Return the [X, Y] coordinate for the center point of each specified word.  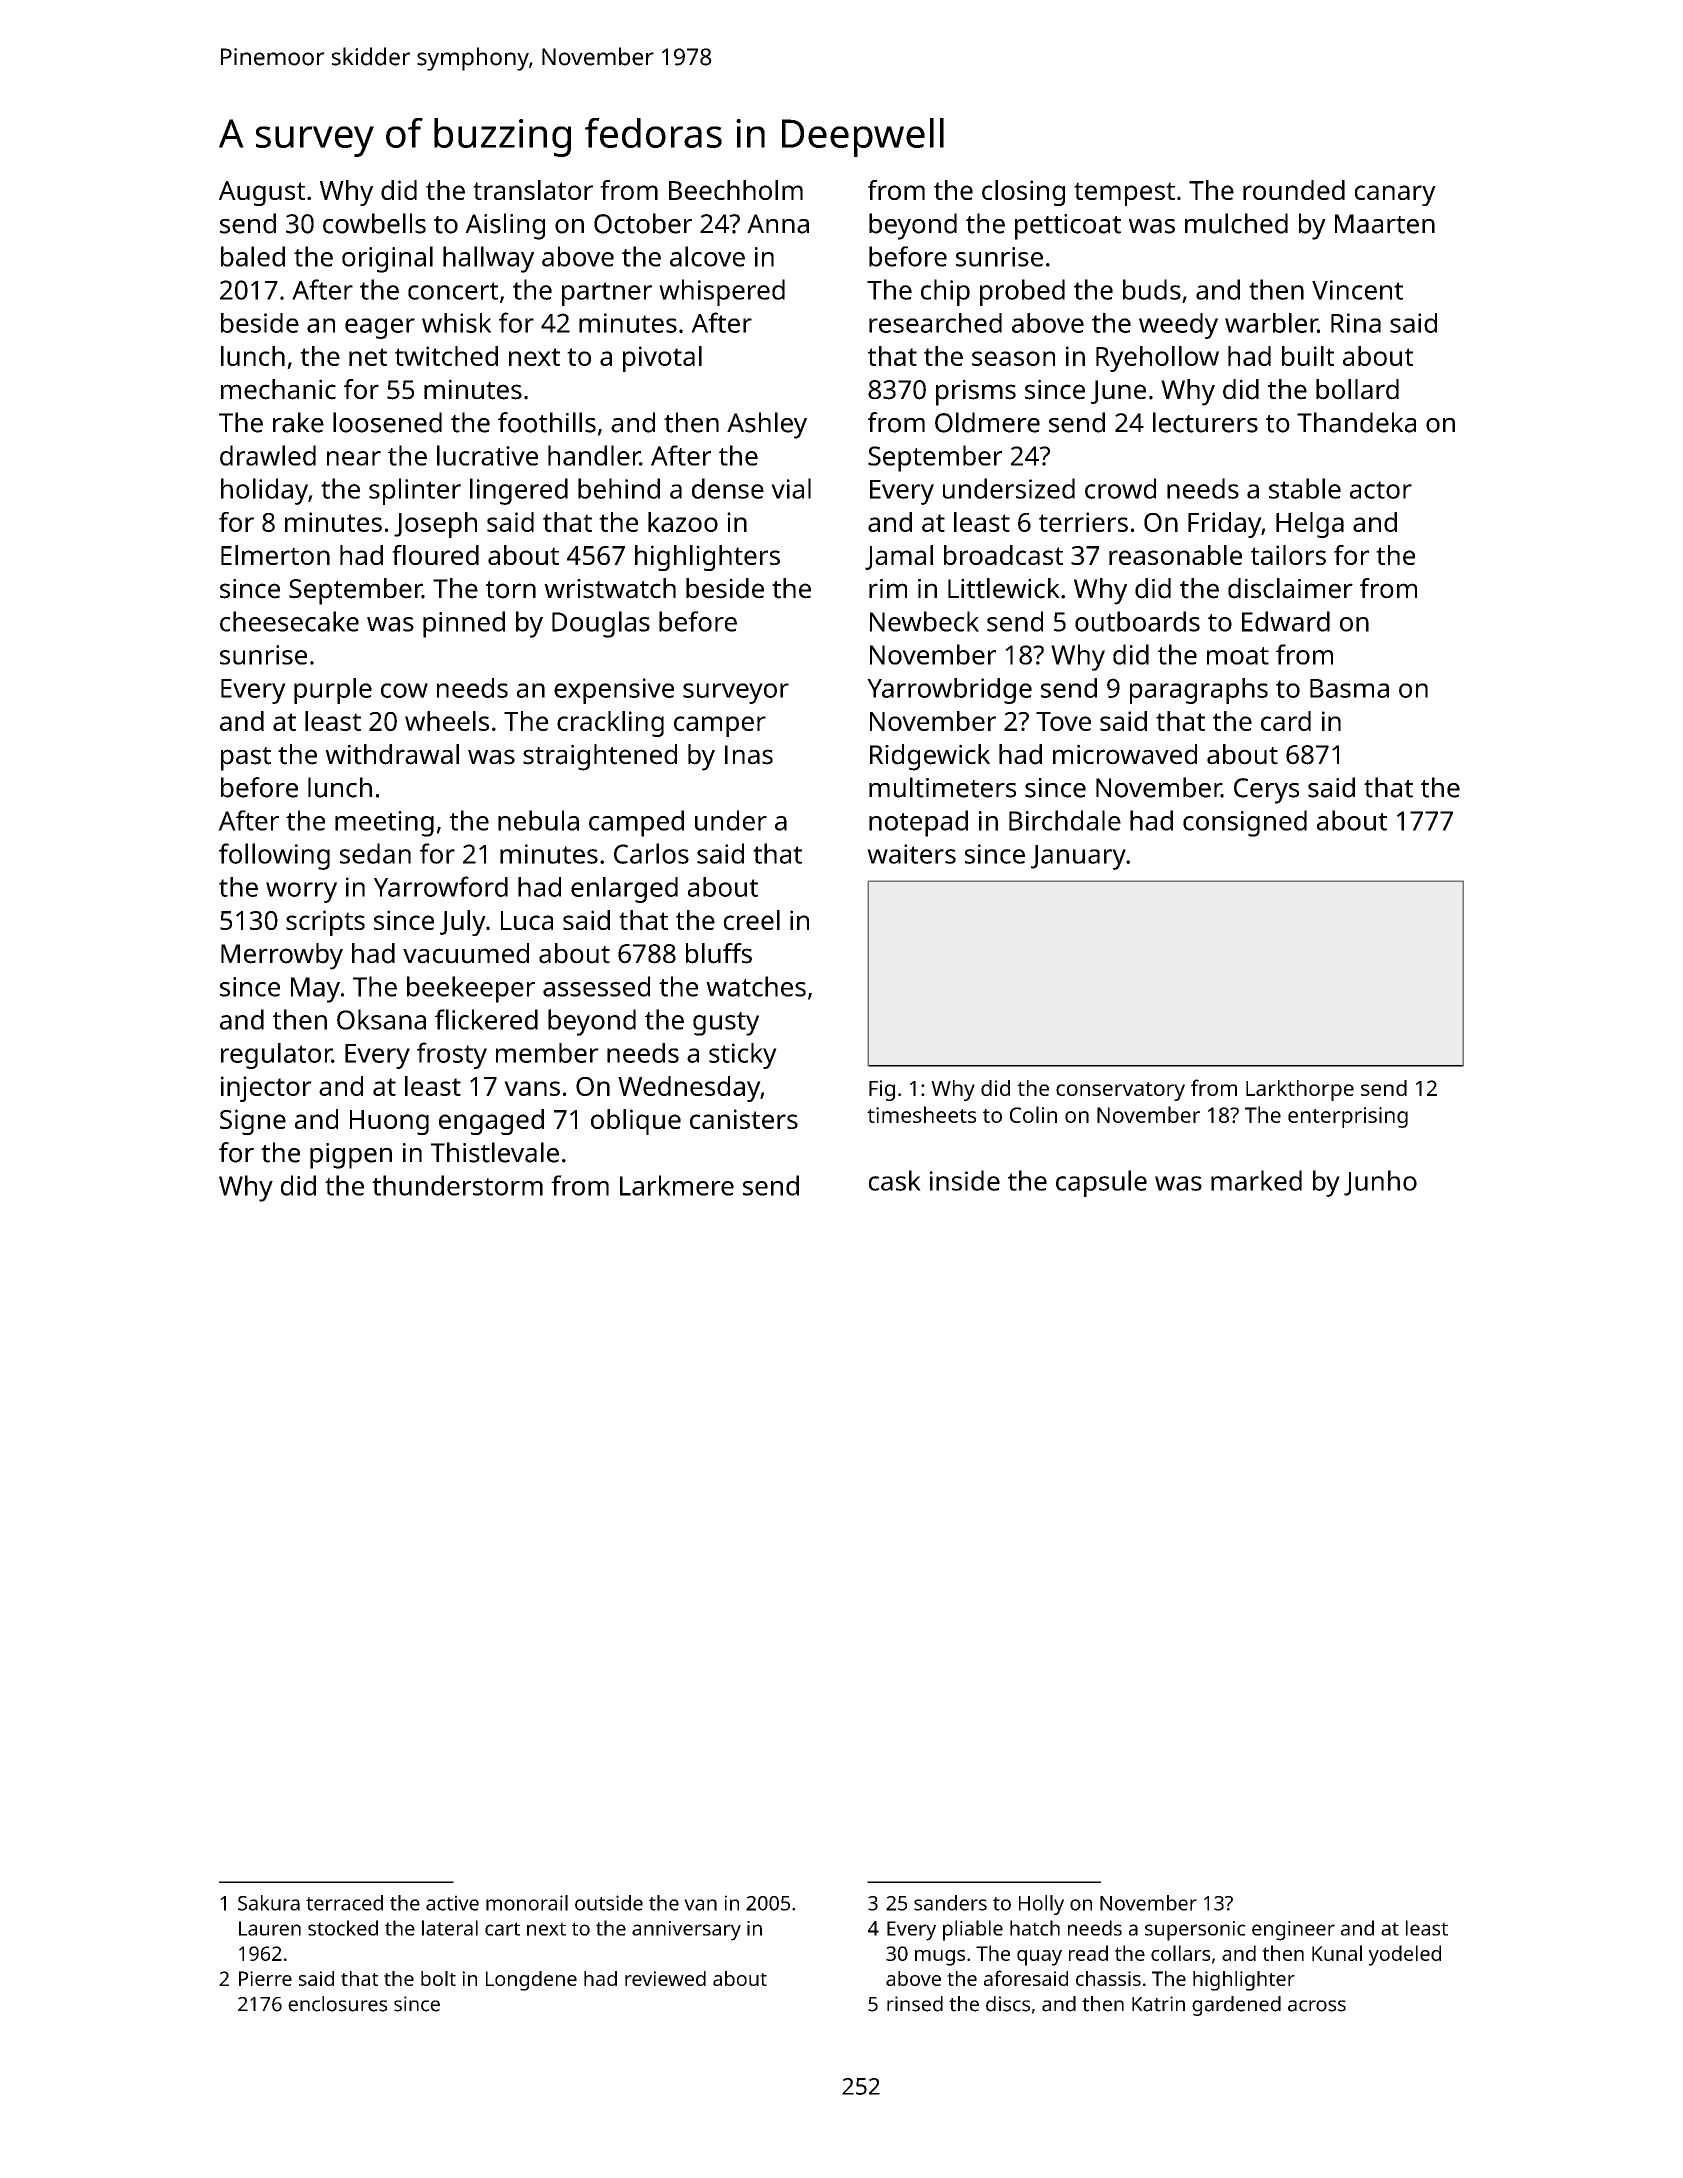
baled [253, 256]
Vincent [1357, 290]
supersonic [1195, 1931]
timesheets [921, 1114]
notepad [918, 823]
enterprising [1348, 1117]
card [1286, 721]
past [246, 759]
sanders [950, 1903]
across [1317, 2006]
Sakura [269, 1903]
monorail [527, 1903]
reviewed [665, 1978]
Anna [778, 224]
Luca [527, 920]
